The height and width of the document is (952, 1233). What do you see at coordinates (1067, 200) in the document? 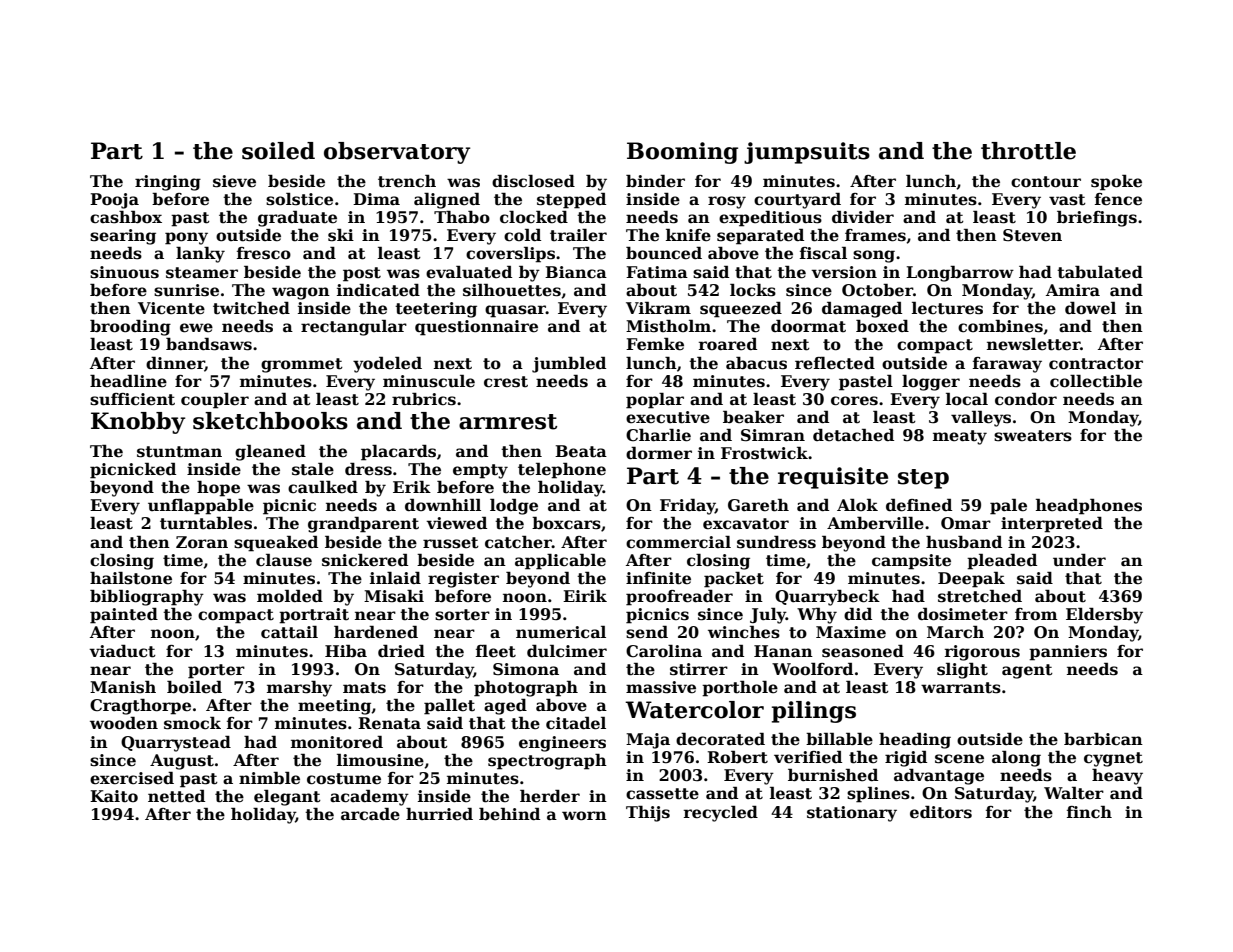
I see `vast` at bounding box center [1067, 200].
